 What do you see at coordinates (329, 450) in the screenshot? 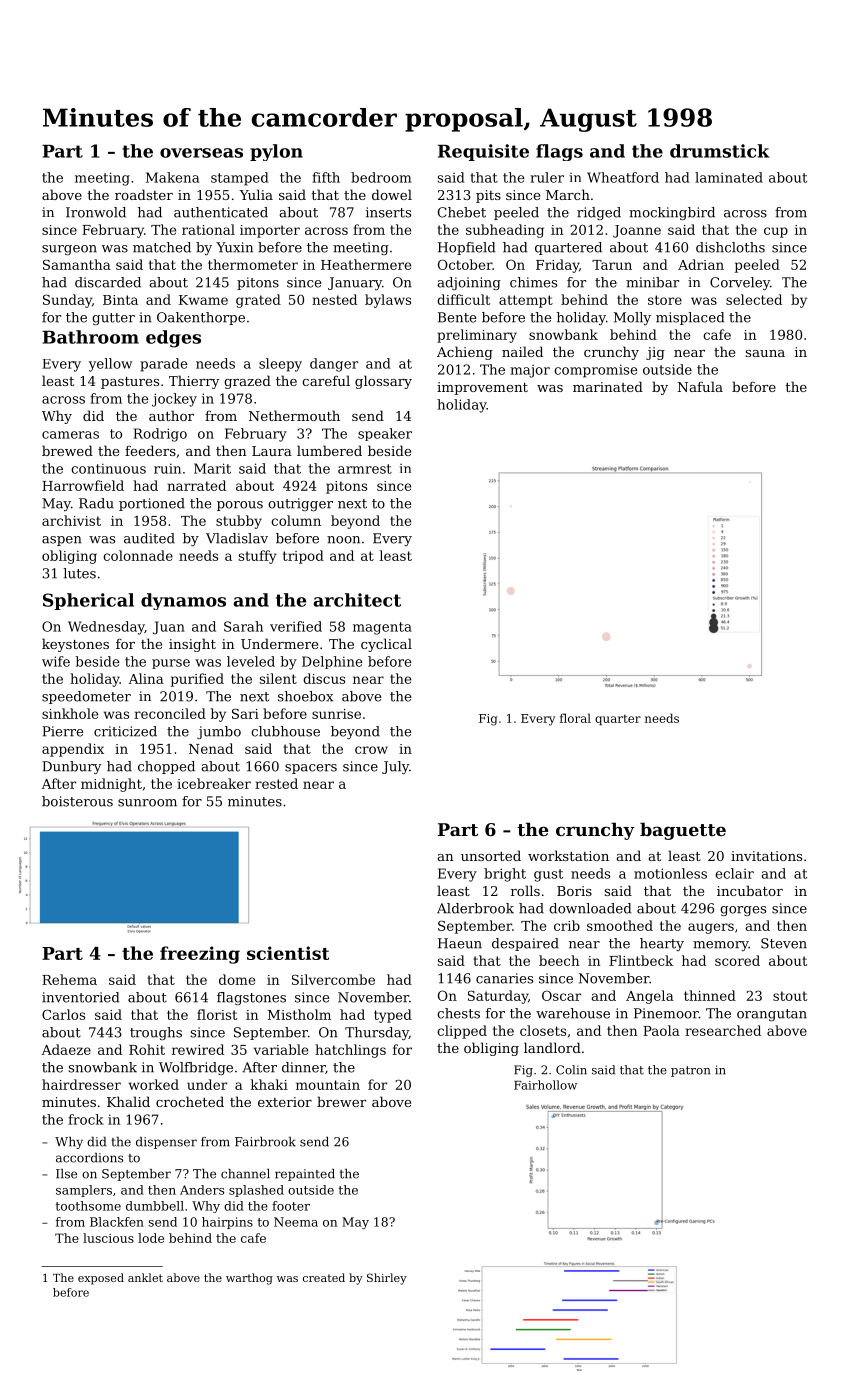
I see `lumbered` at bounding box center [329, 450].
